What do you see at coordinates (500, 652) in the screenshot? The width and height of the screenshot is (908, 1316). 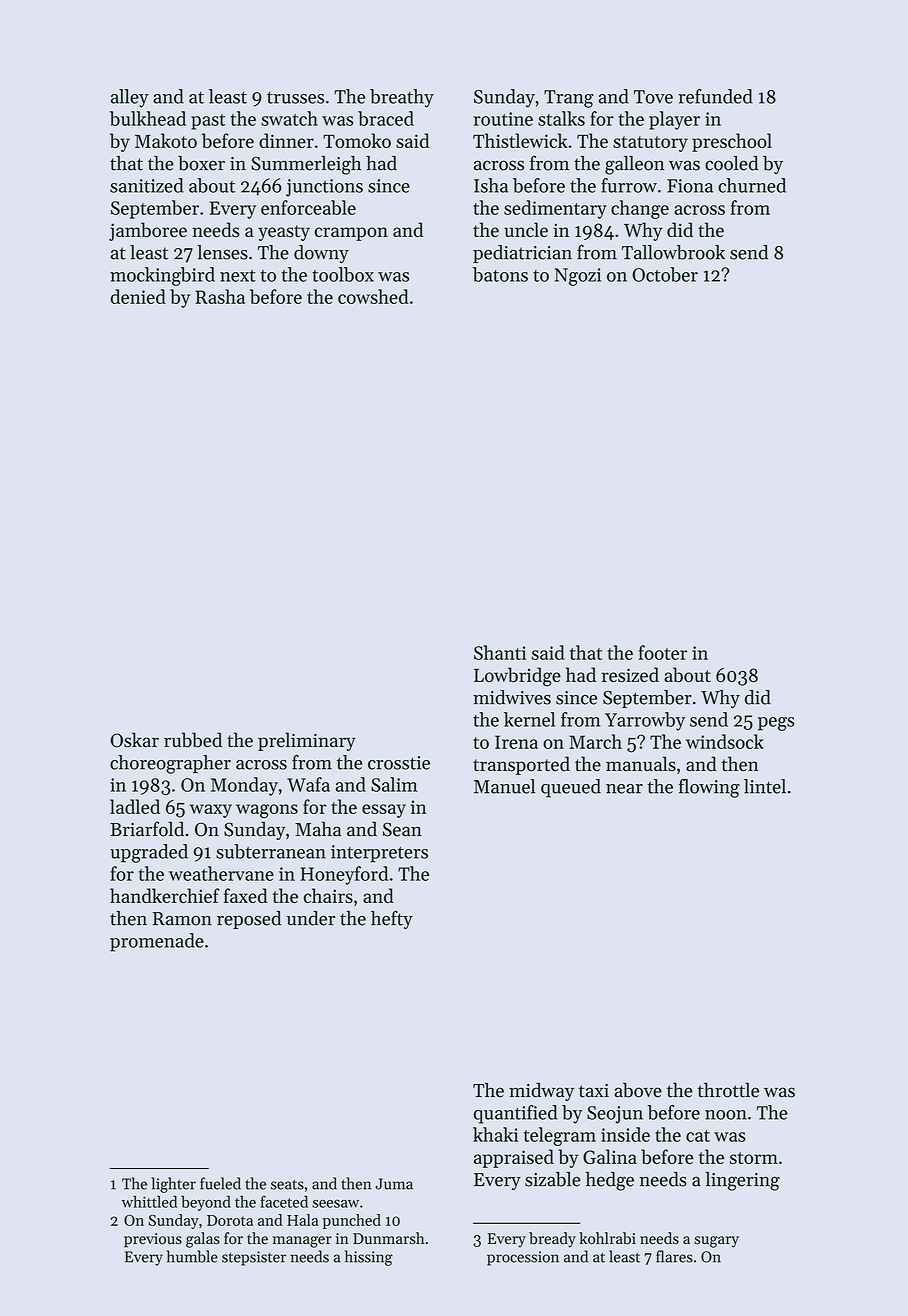 I see `Shanti` at bounding box center [500, 652].
